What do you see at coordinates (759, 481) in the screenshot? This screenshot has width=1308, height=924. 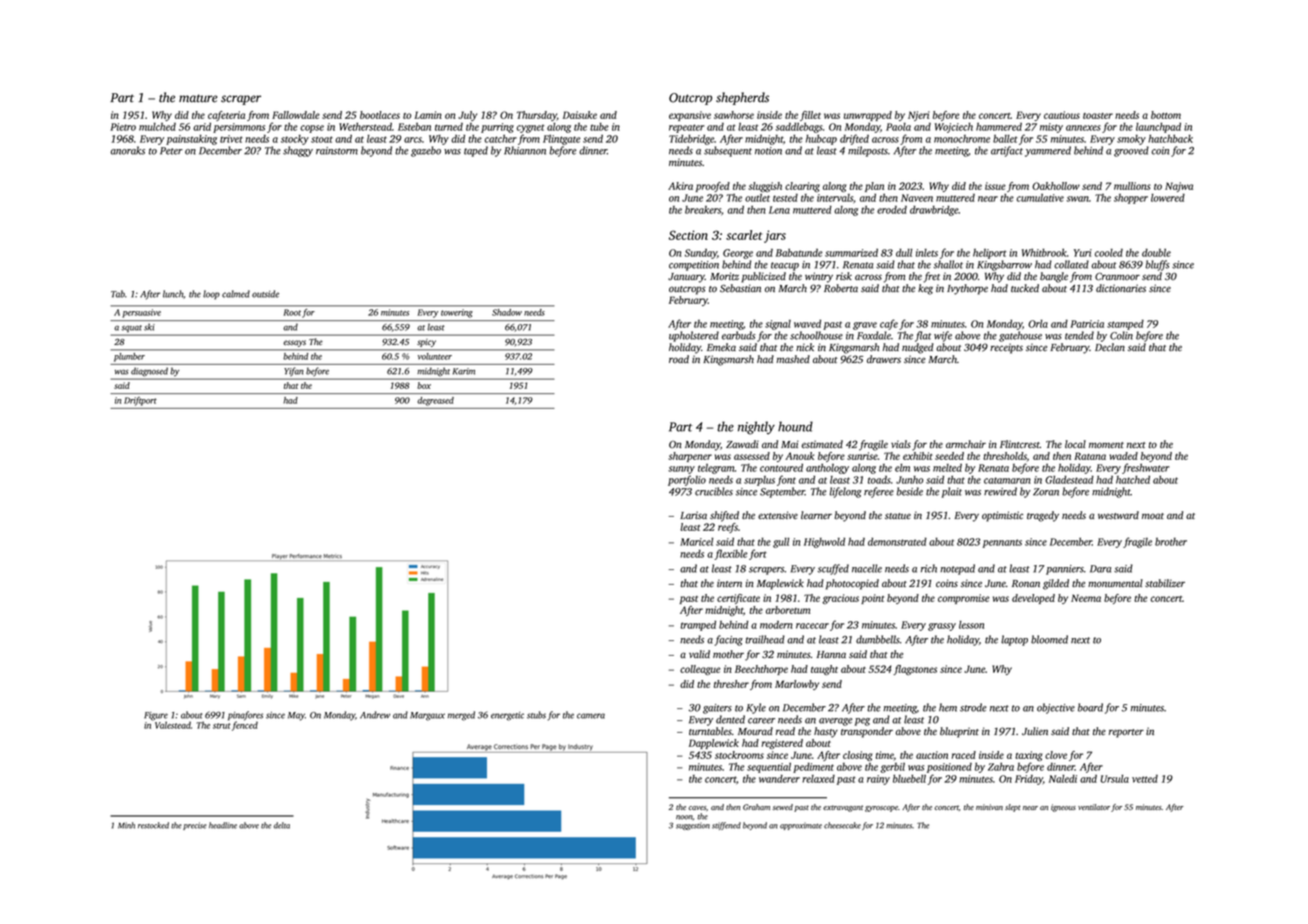 I see `surplus` at bounding box center [759, 481].
